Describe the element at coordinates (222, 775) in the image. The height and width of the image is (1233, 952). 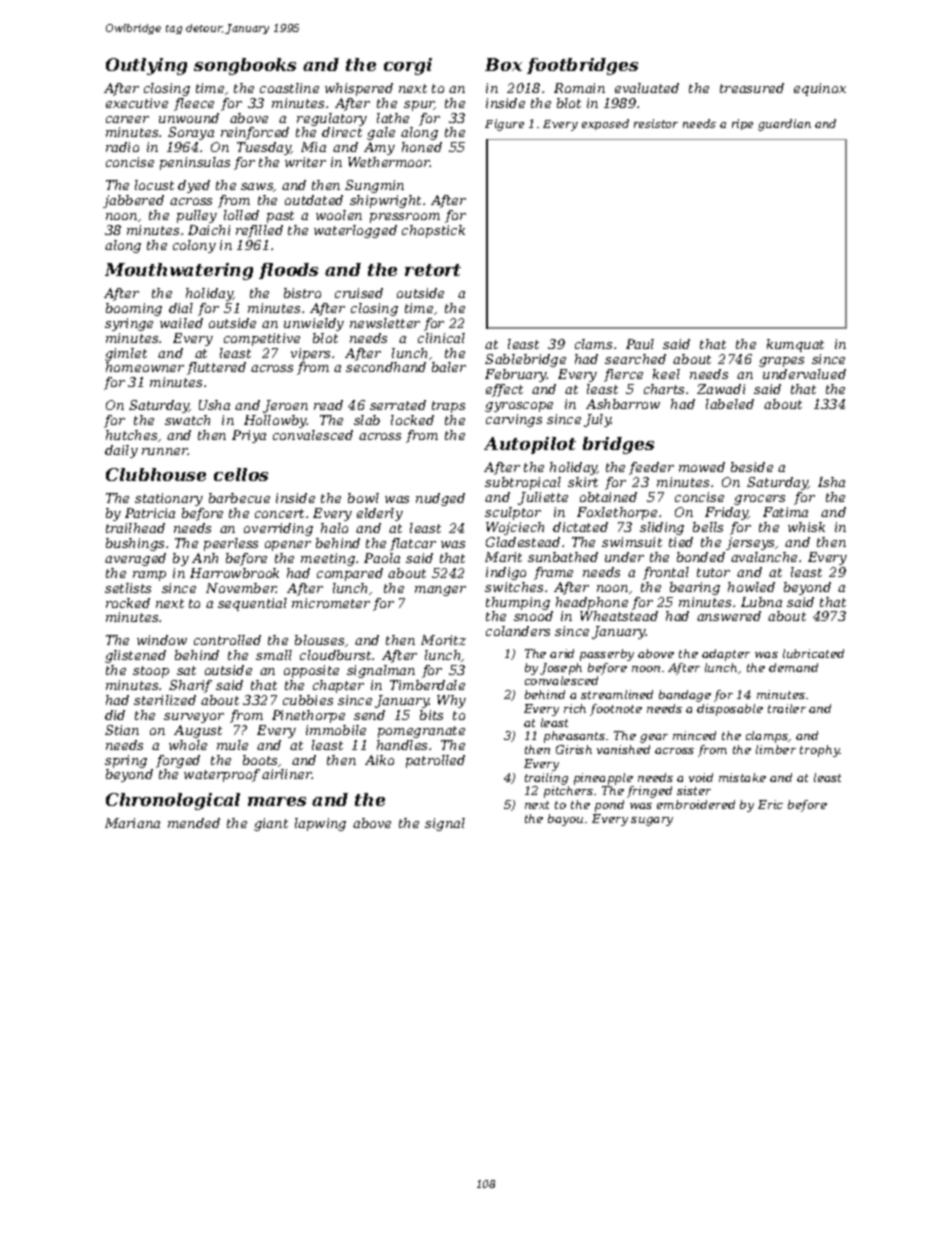
I see `waterproof` at that location.
